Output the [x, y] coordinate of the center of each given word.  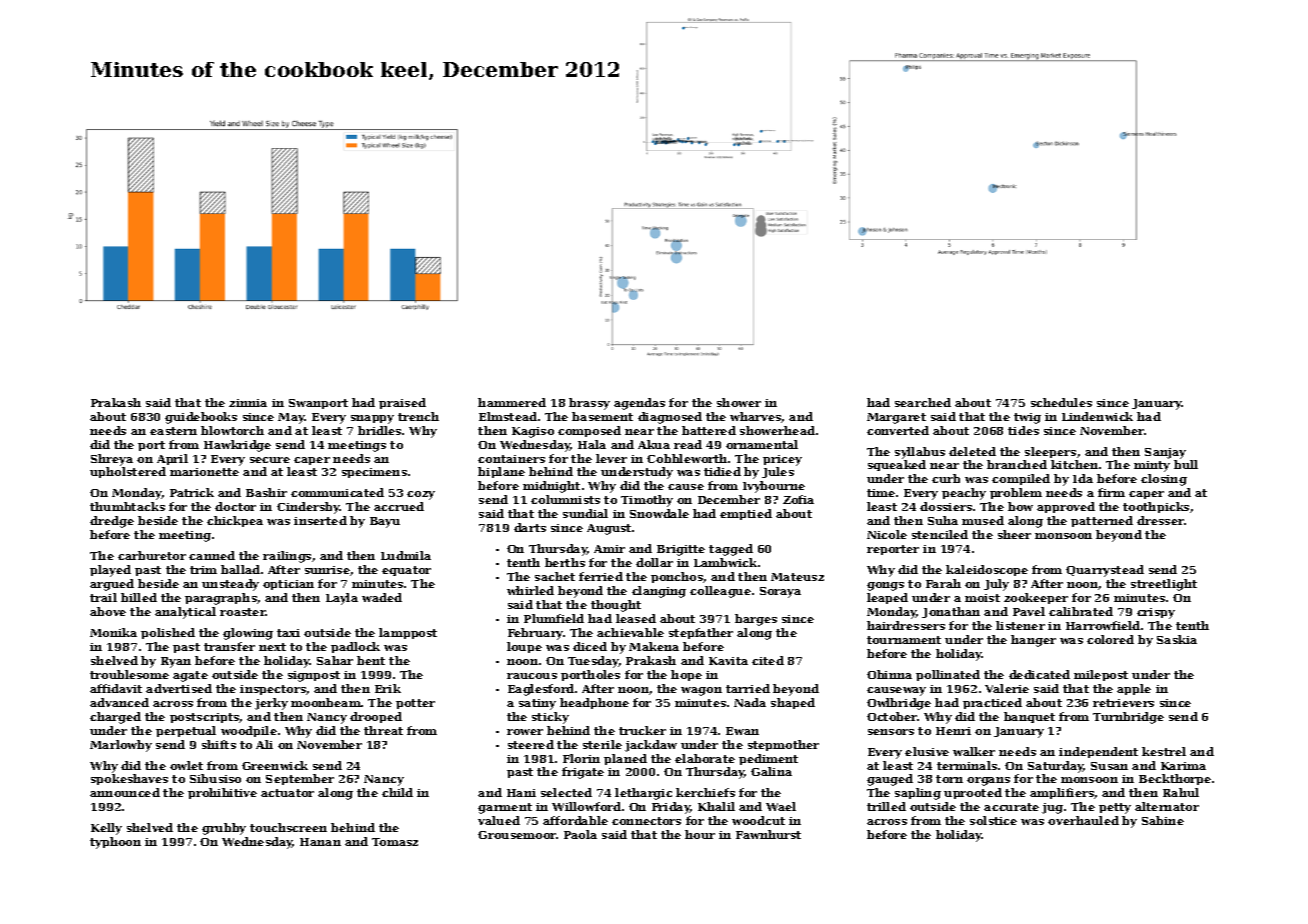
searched [923, 402]
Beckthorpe [1175, 779]
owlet [186, 765]
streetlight [1164, 585]
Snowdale [659, 513]
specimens [374, 473]
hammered [512, 402]
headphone [594, 703]
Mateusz [797, 577]
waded [382, 597]
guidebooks [201, 418]
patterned [1102, 521]
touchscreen [288, 827]
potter [415, 704]
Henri [953, 731]
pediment [768, 759]
